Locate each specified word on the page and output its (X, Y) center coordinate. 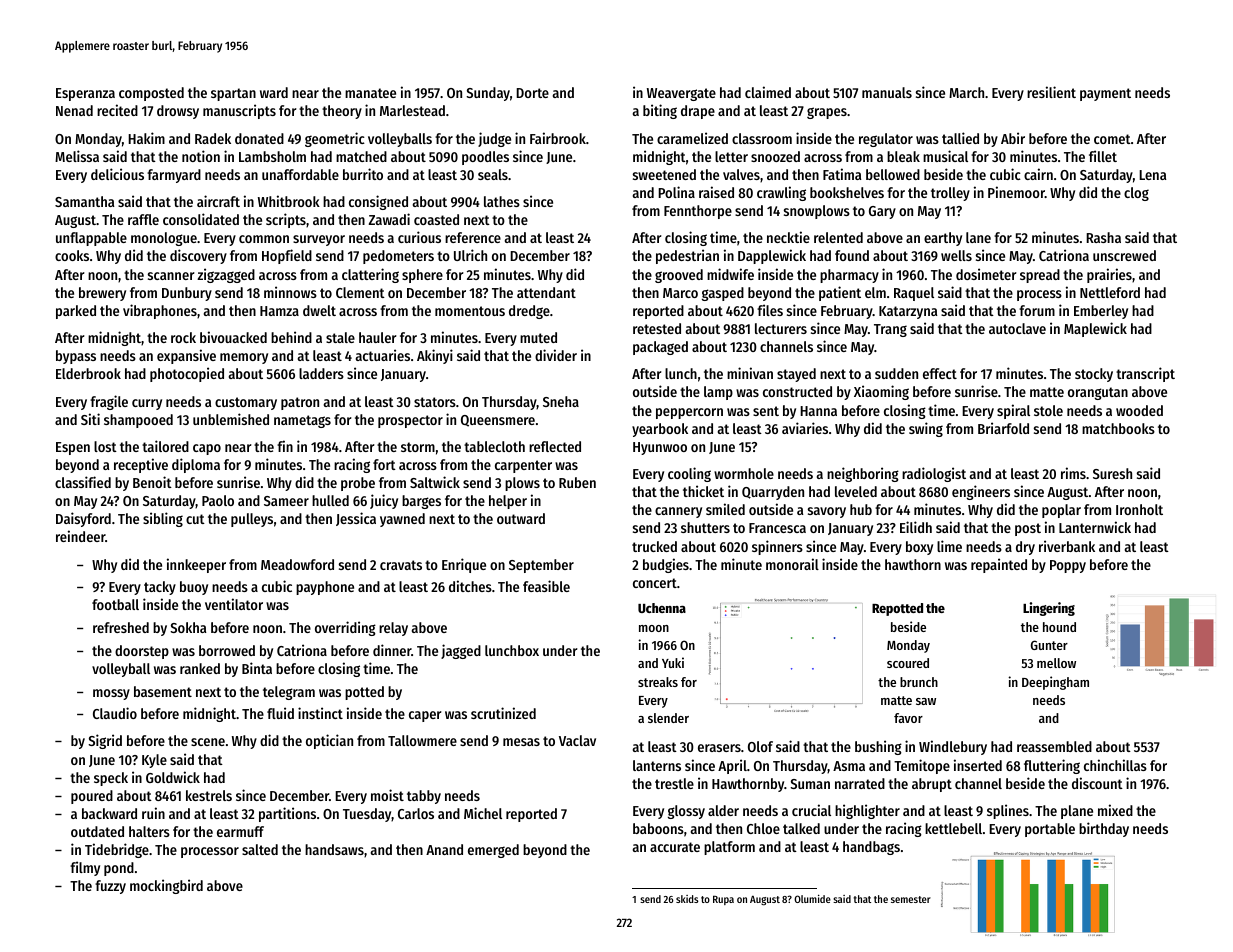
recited (117, 110)
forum (1037, 310)
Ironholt (1139, 509)
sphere (422, 276)
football (115, 604)
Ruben (577, 482)
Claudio (115, 713)
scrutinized (503, 713)
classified (83, 482)
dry (1025, 548)
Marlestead (412, 110)
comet (1112, 139)
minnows (290, 292)
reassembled (1054, 746)
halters (149, 831)
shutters (705, 527)
